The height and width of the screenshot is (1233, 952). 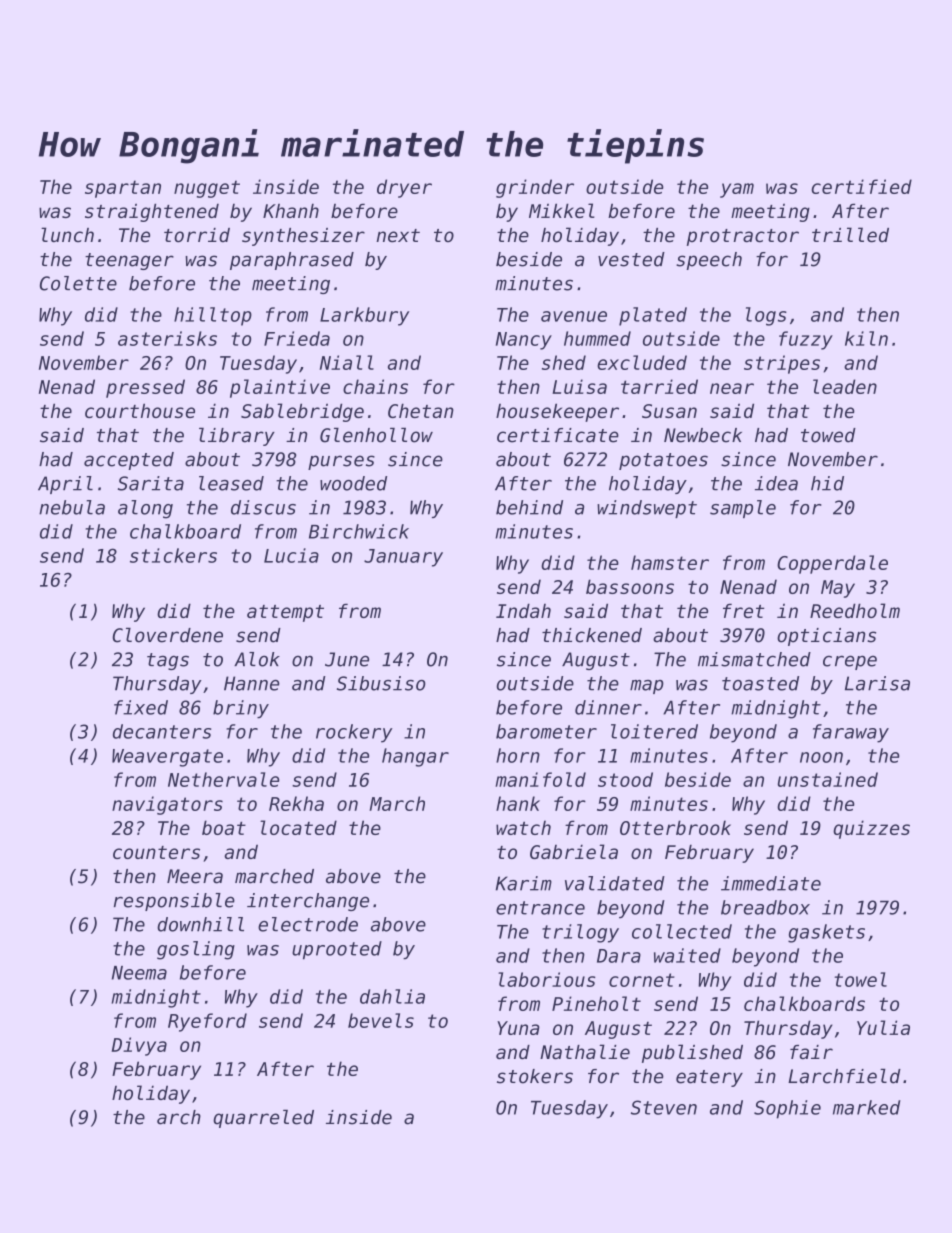 I want to click on stokers, so click(x=535, y=1076).
